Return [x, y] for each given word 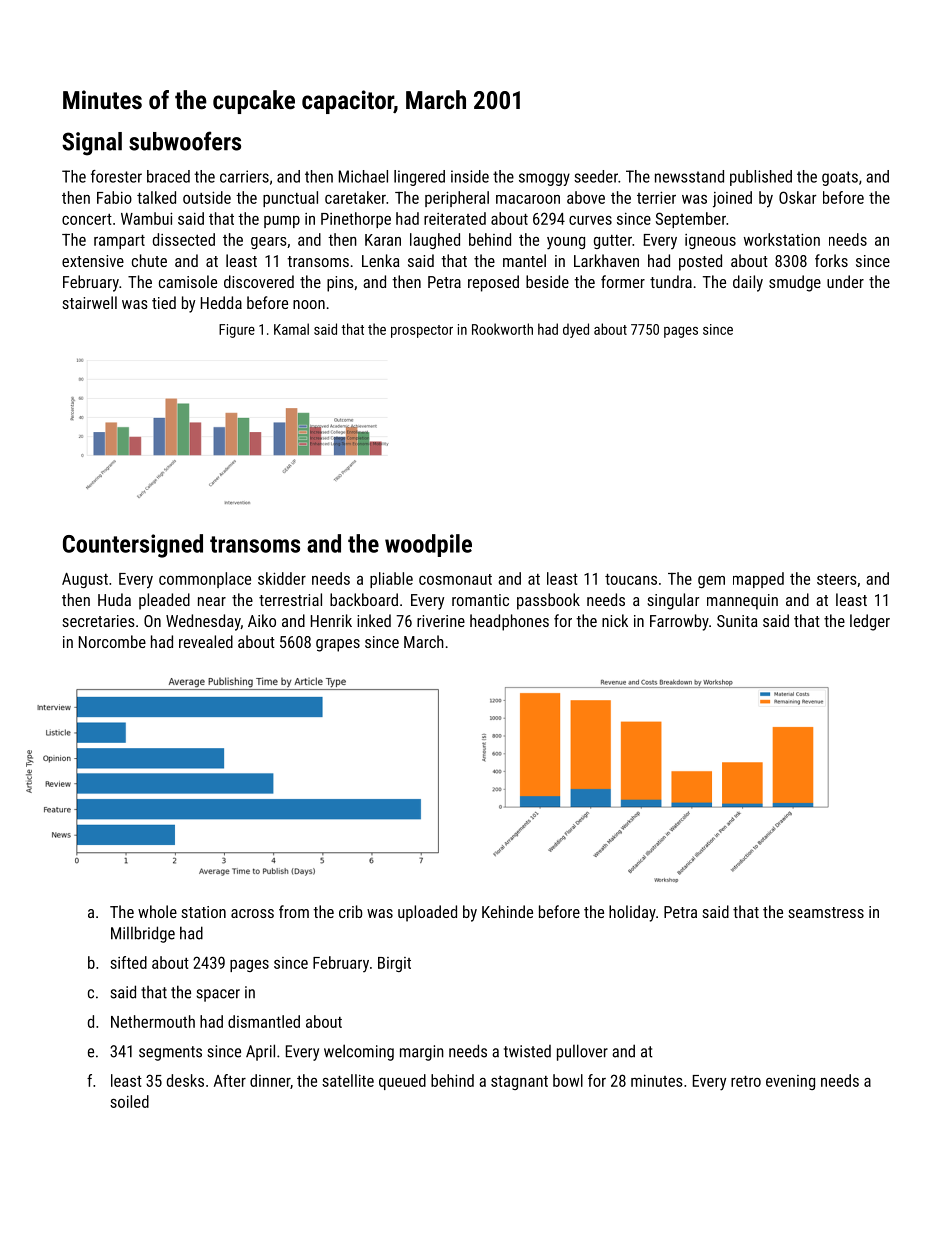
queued [402, 1082]
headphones [509, 622]
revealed [206, 641]
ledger [870, 622]
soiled [129, 1101]
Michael [363, 176]
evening [790, 1082]
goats [840, 178]
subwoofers [185, 141]
